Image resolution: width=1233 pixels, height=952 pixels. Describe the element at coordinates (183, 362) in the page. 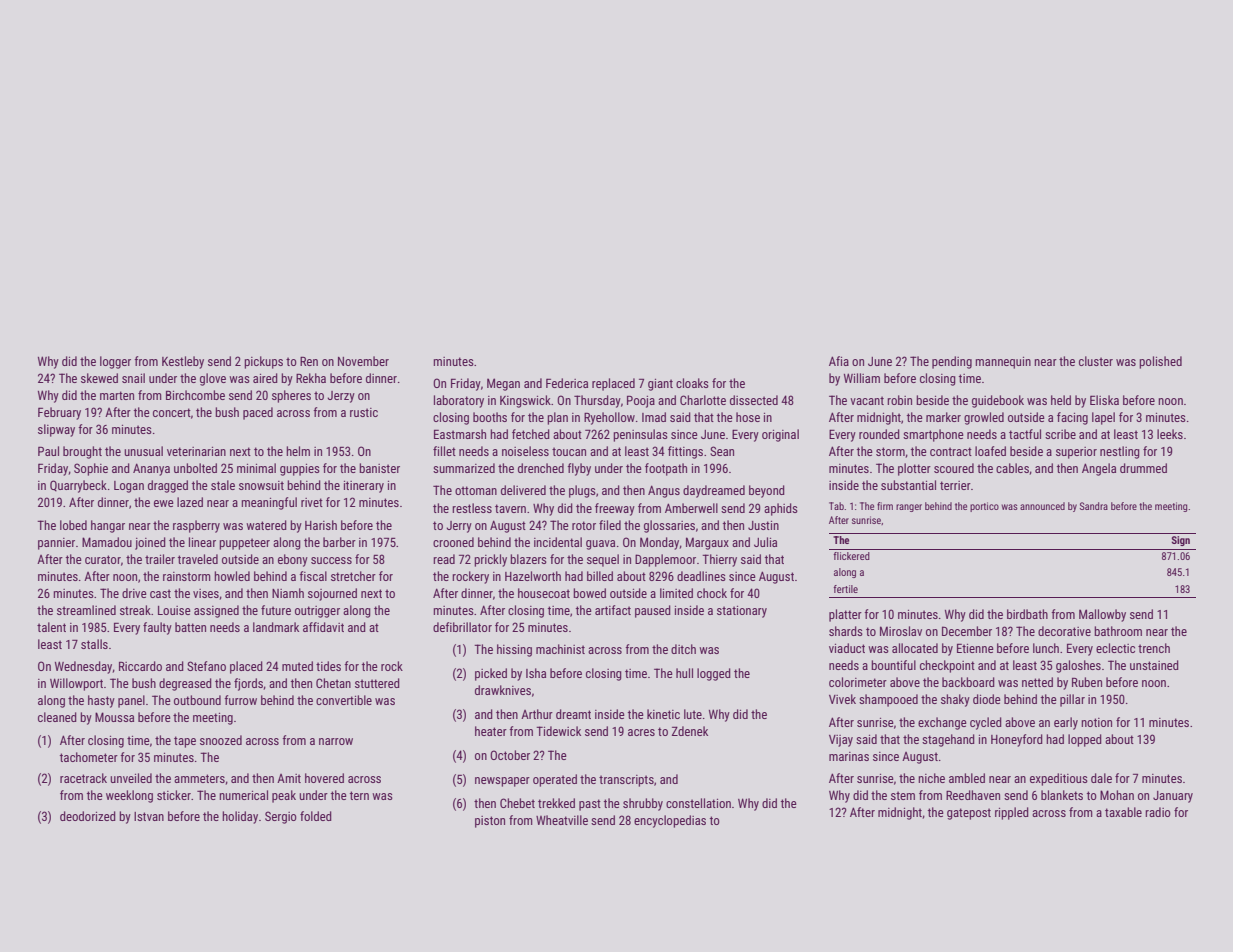

I see `Kestleby` at that location.
